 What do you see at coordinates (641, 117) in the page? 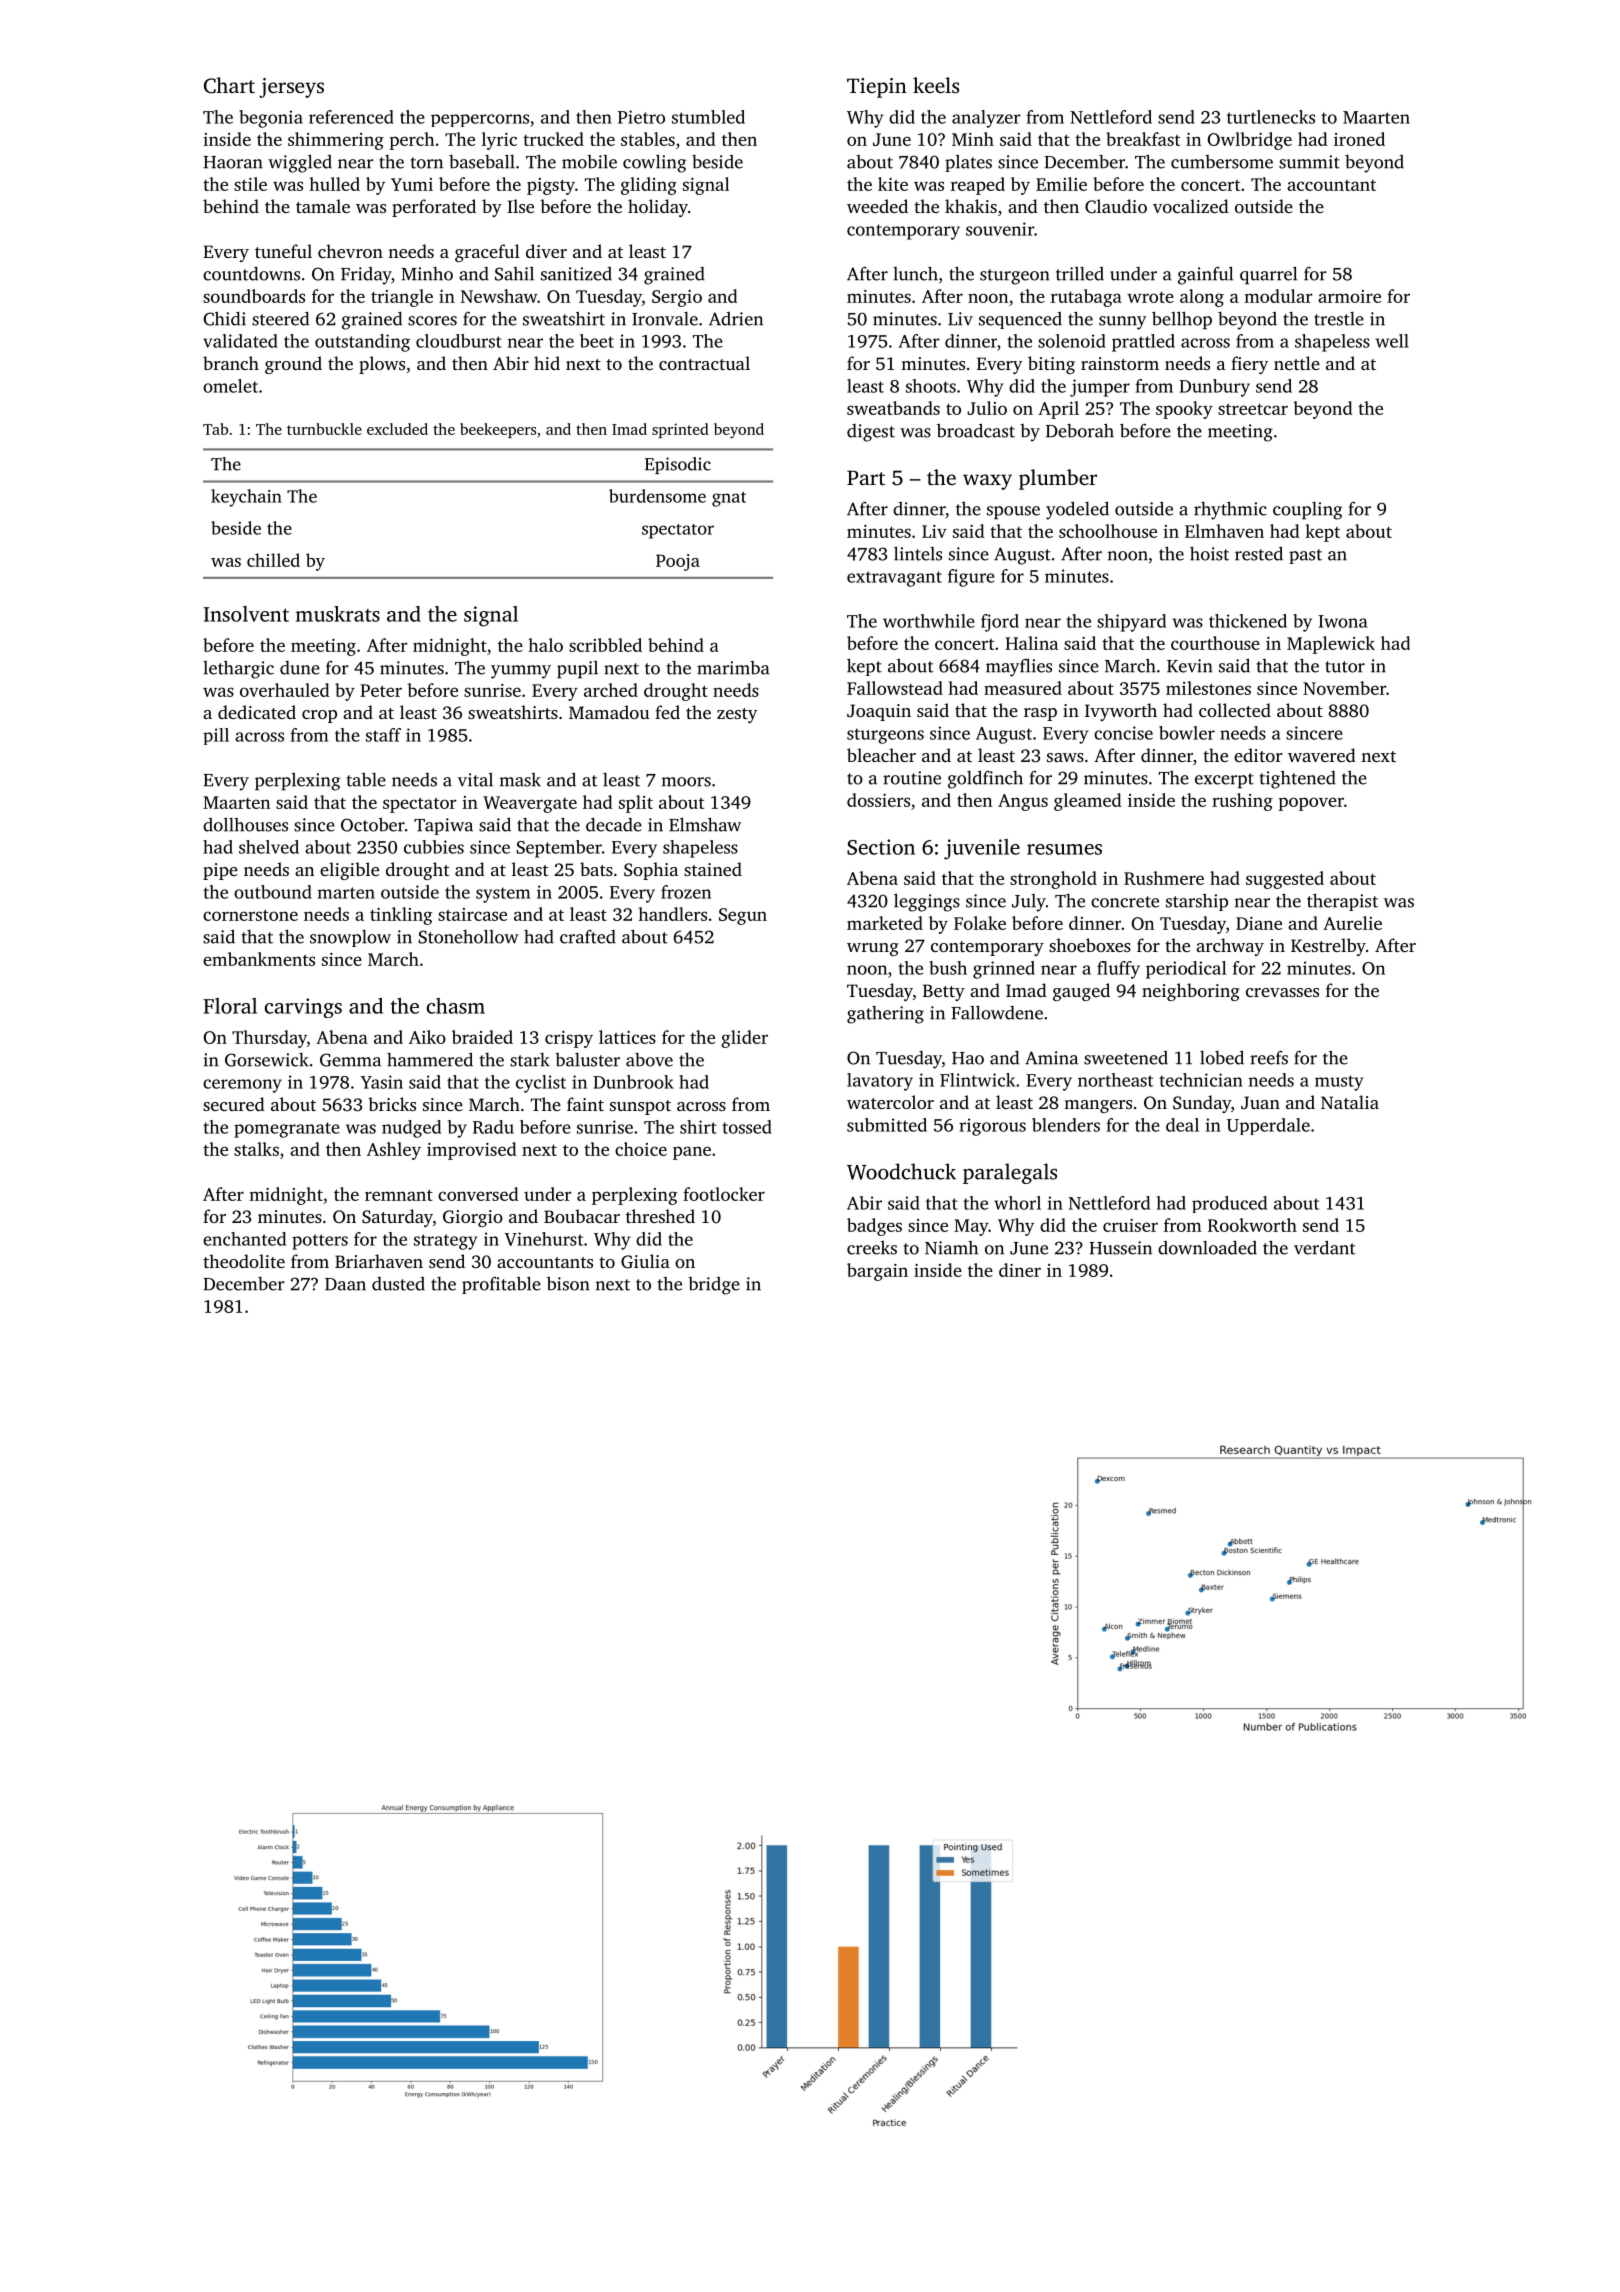
I see `Pietro` at bounding box center [641, 117].
